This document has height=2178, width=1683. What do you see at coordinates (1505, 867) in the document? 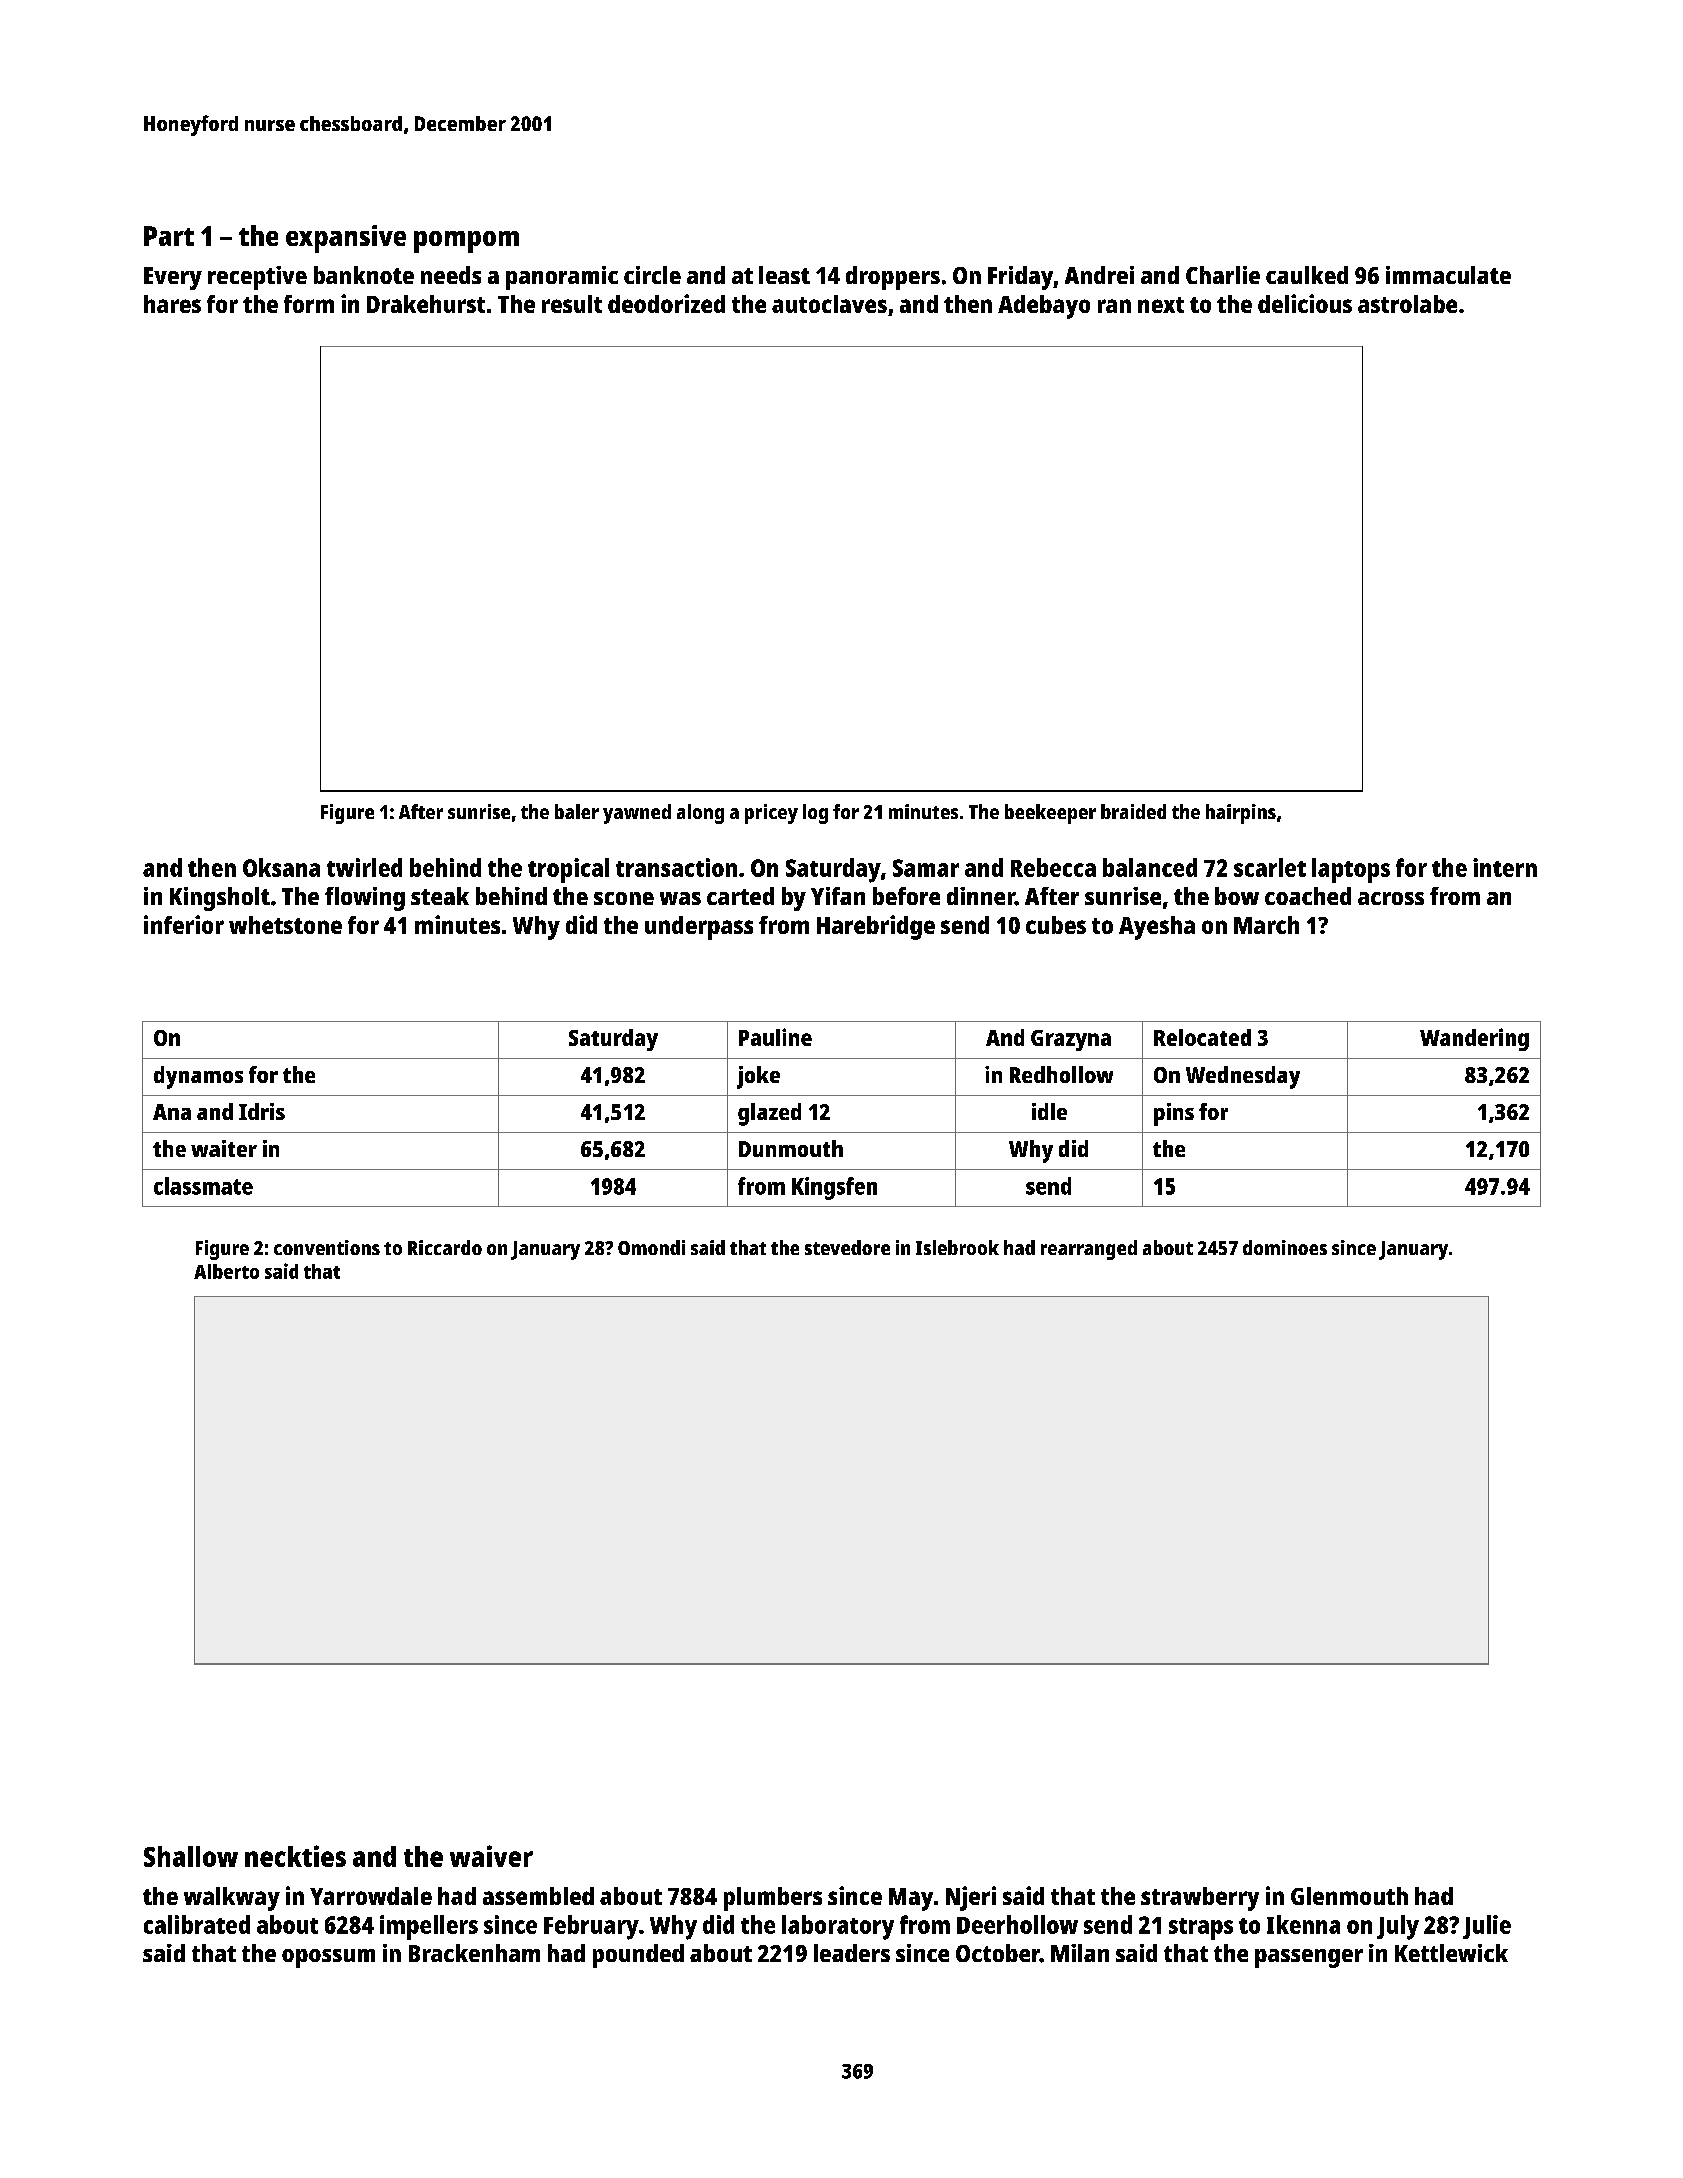
I see `intern` at bounding box center [1505, 867].
